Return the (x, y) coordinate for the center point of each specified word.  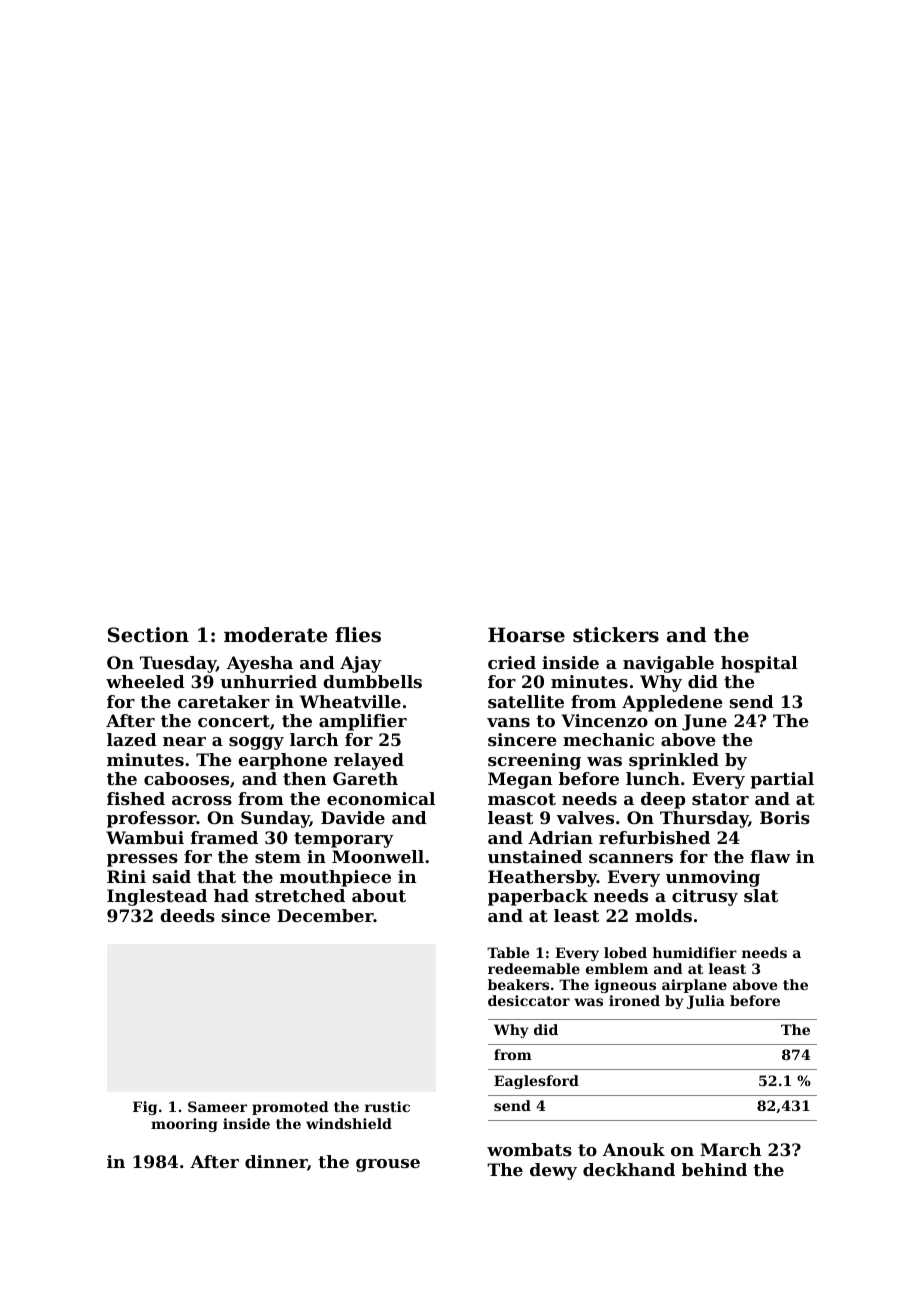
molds (663, 915)
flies (358, 635)
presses (142, 860)
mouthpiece (335, 878)
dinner (276, 1161)
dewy (553, 1171)
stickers (616, 635)
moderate (276, 635)
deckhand (629, 1169)
